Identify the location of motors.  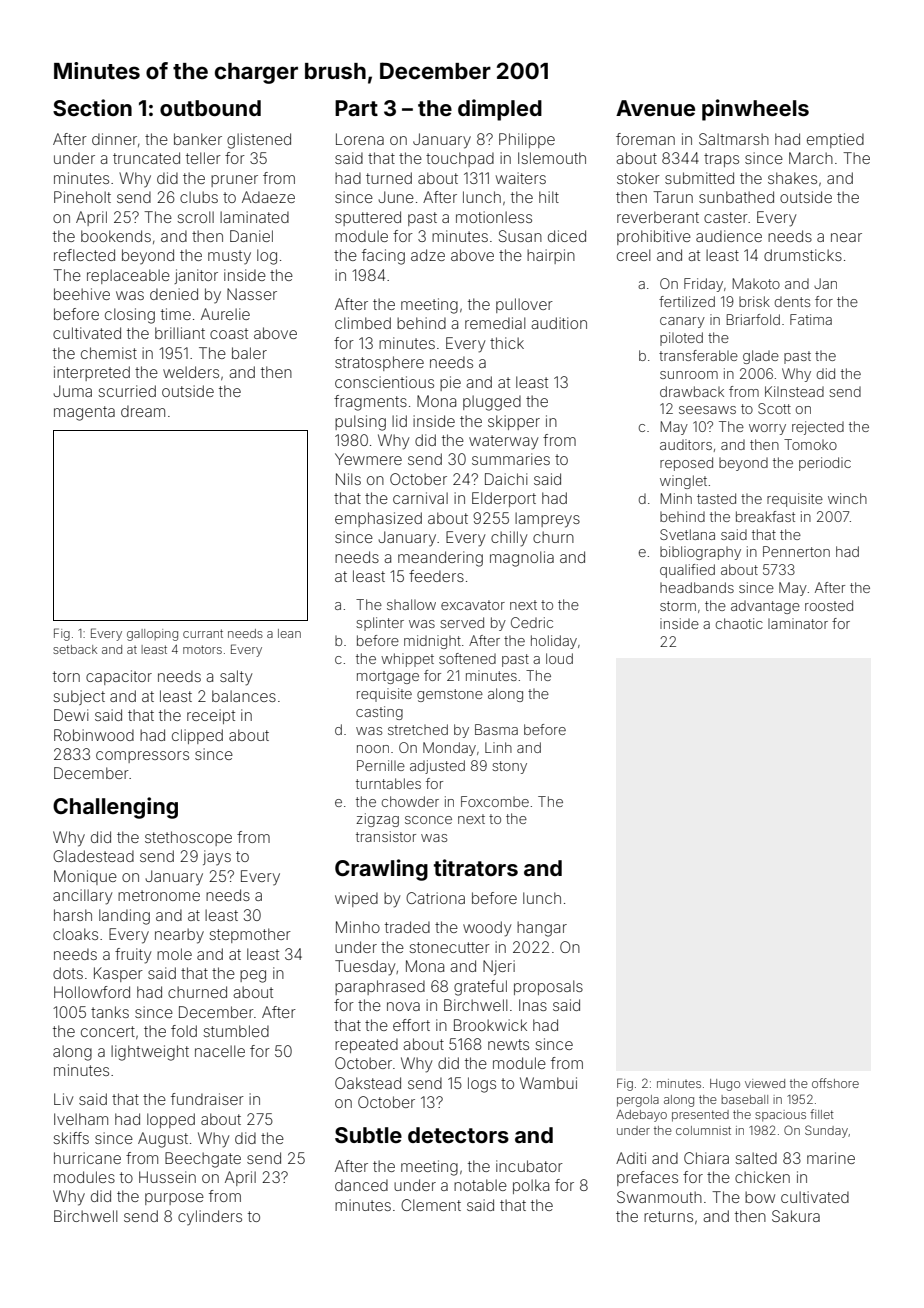
(202, 649).
